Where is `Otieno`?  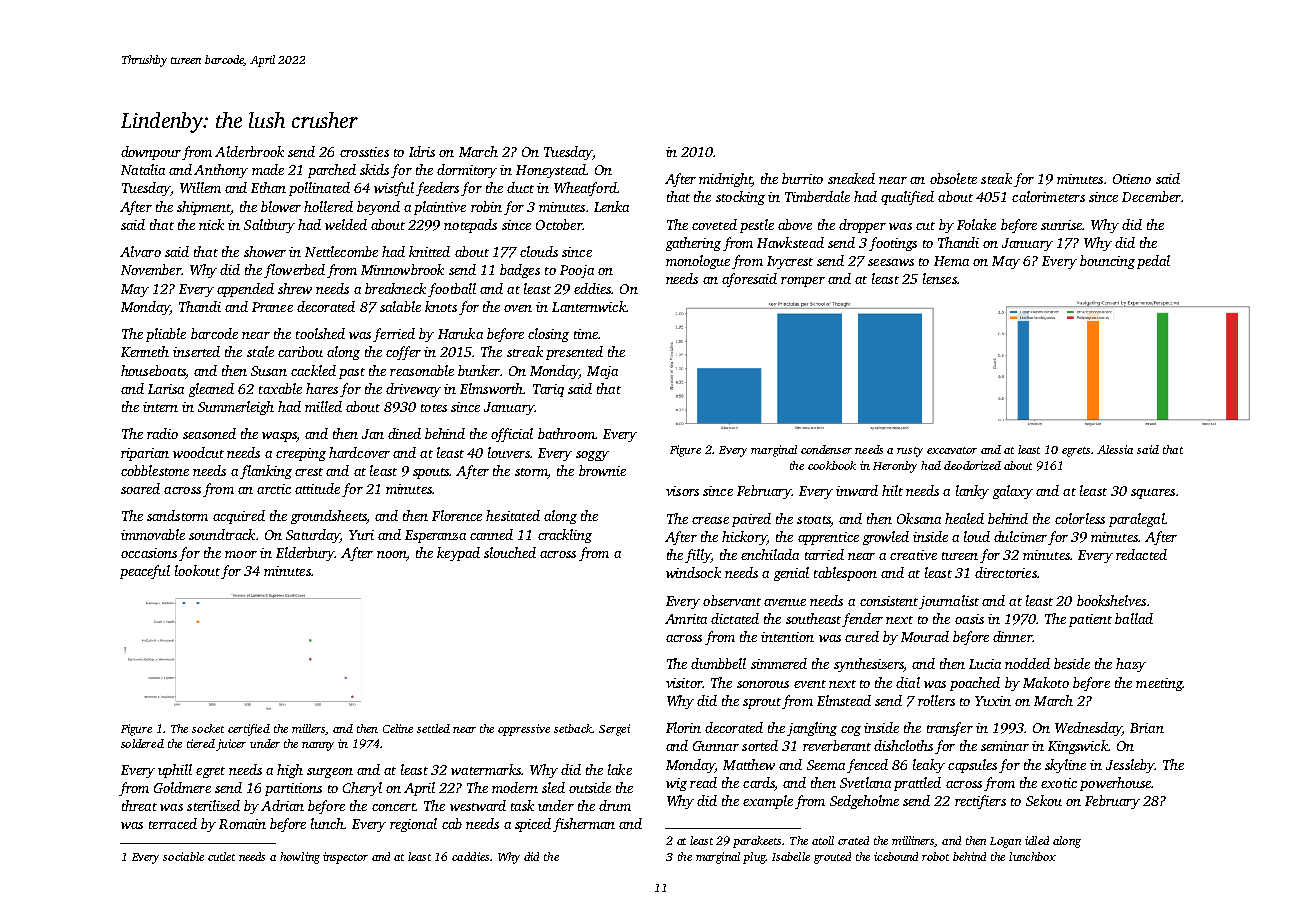
Otieno is located at coordinates (1132, 179).
